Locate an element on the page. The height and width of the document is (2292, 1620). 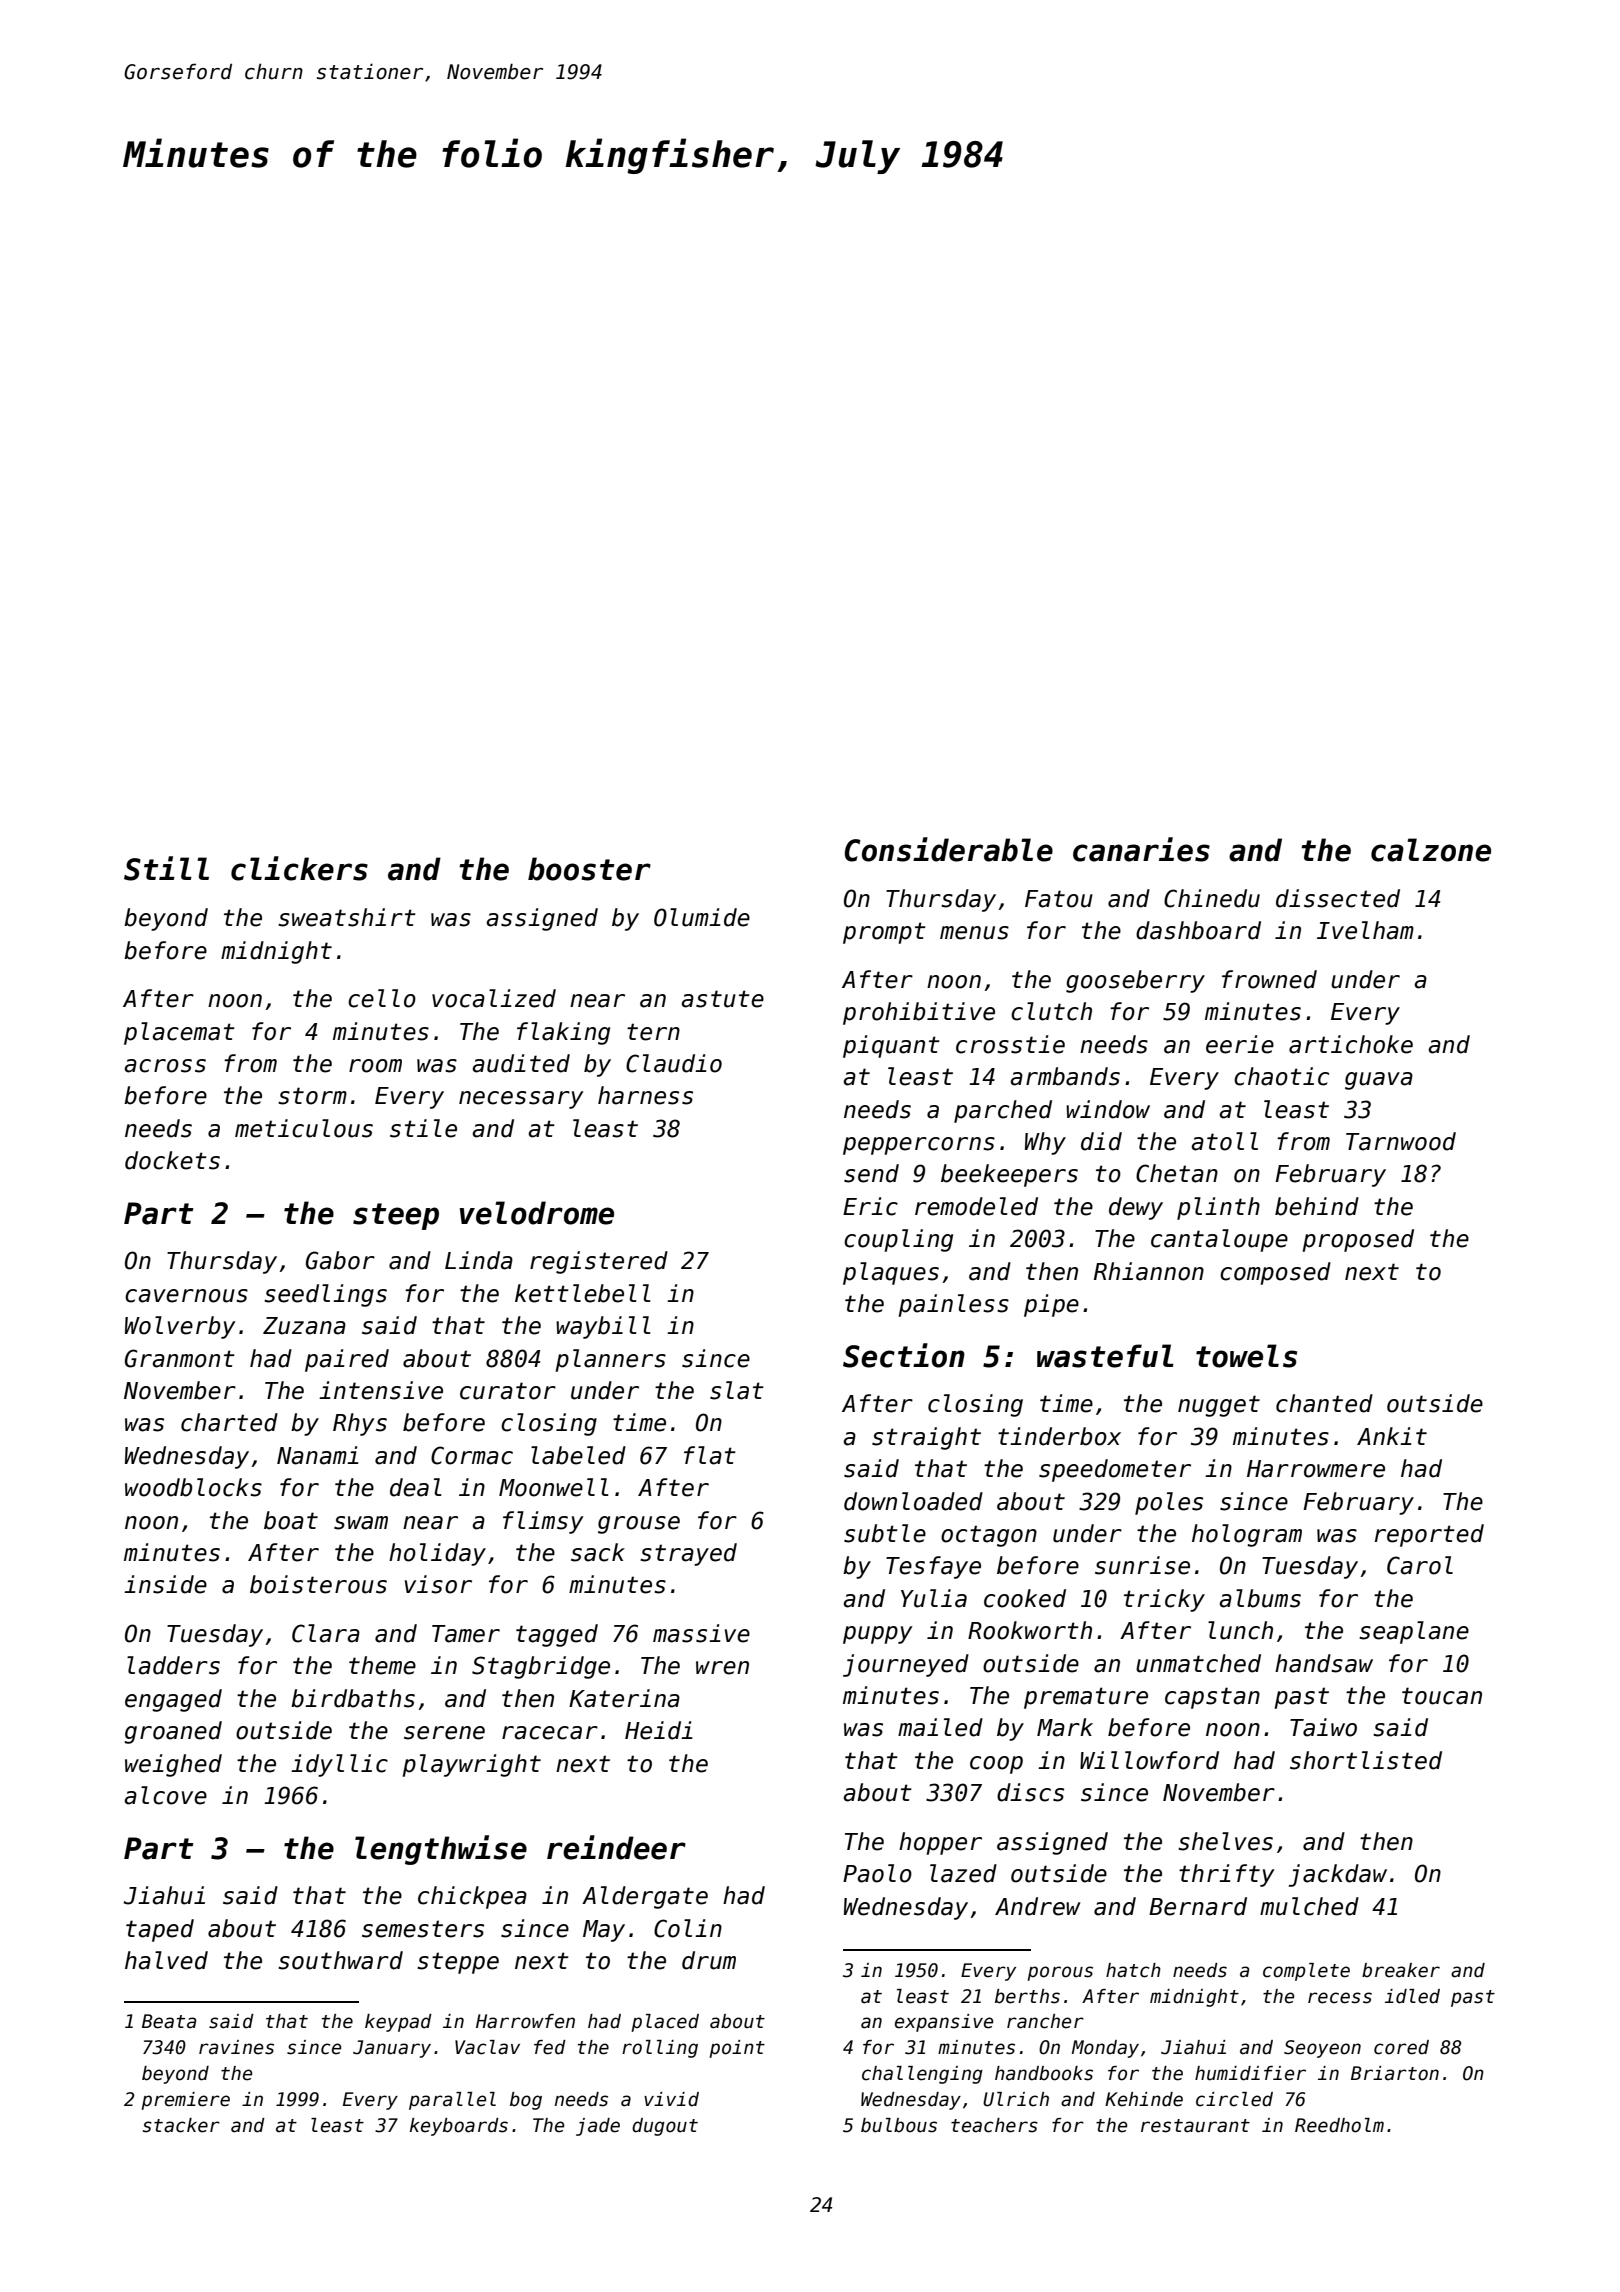
paired is located at coordinates (347, 1360).
